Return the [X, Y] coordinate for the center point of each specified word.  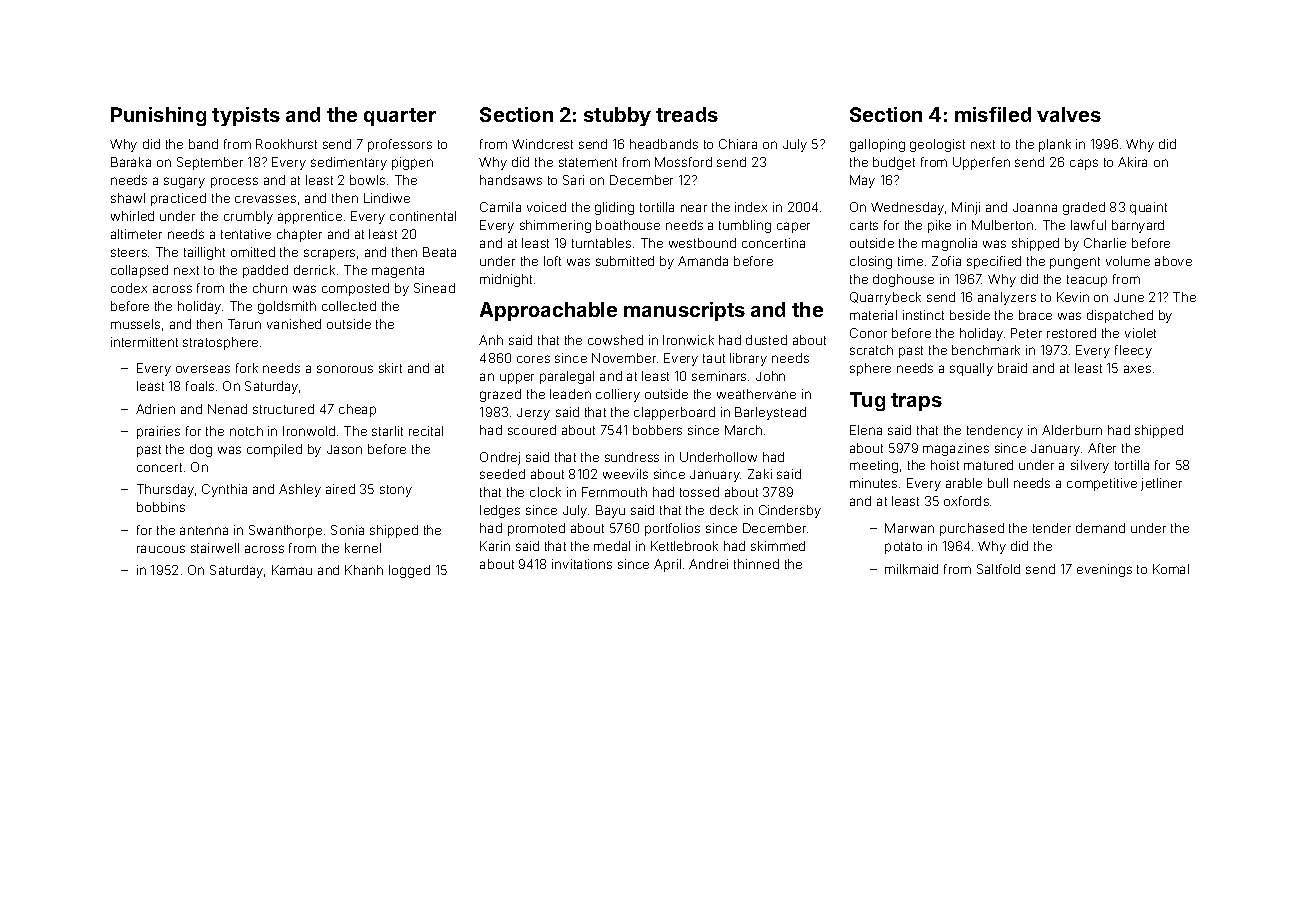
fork [247, 368]
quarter [400, 117]
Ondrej [500, 458]
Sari [573, 180]
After [1102, 448]
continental [423, 216]
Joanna [1035, 207]
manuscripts [684, 311]
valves [1069, 114]
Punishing [158, 116]
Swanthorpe [285, 531]
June [1129, 297]
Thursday [165, 490]
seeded [502, 474]
